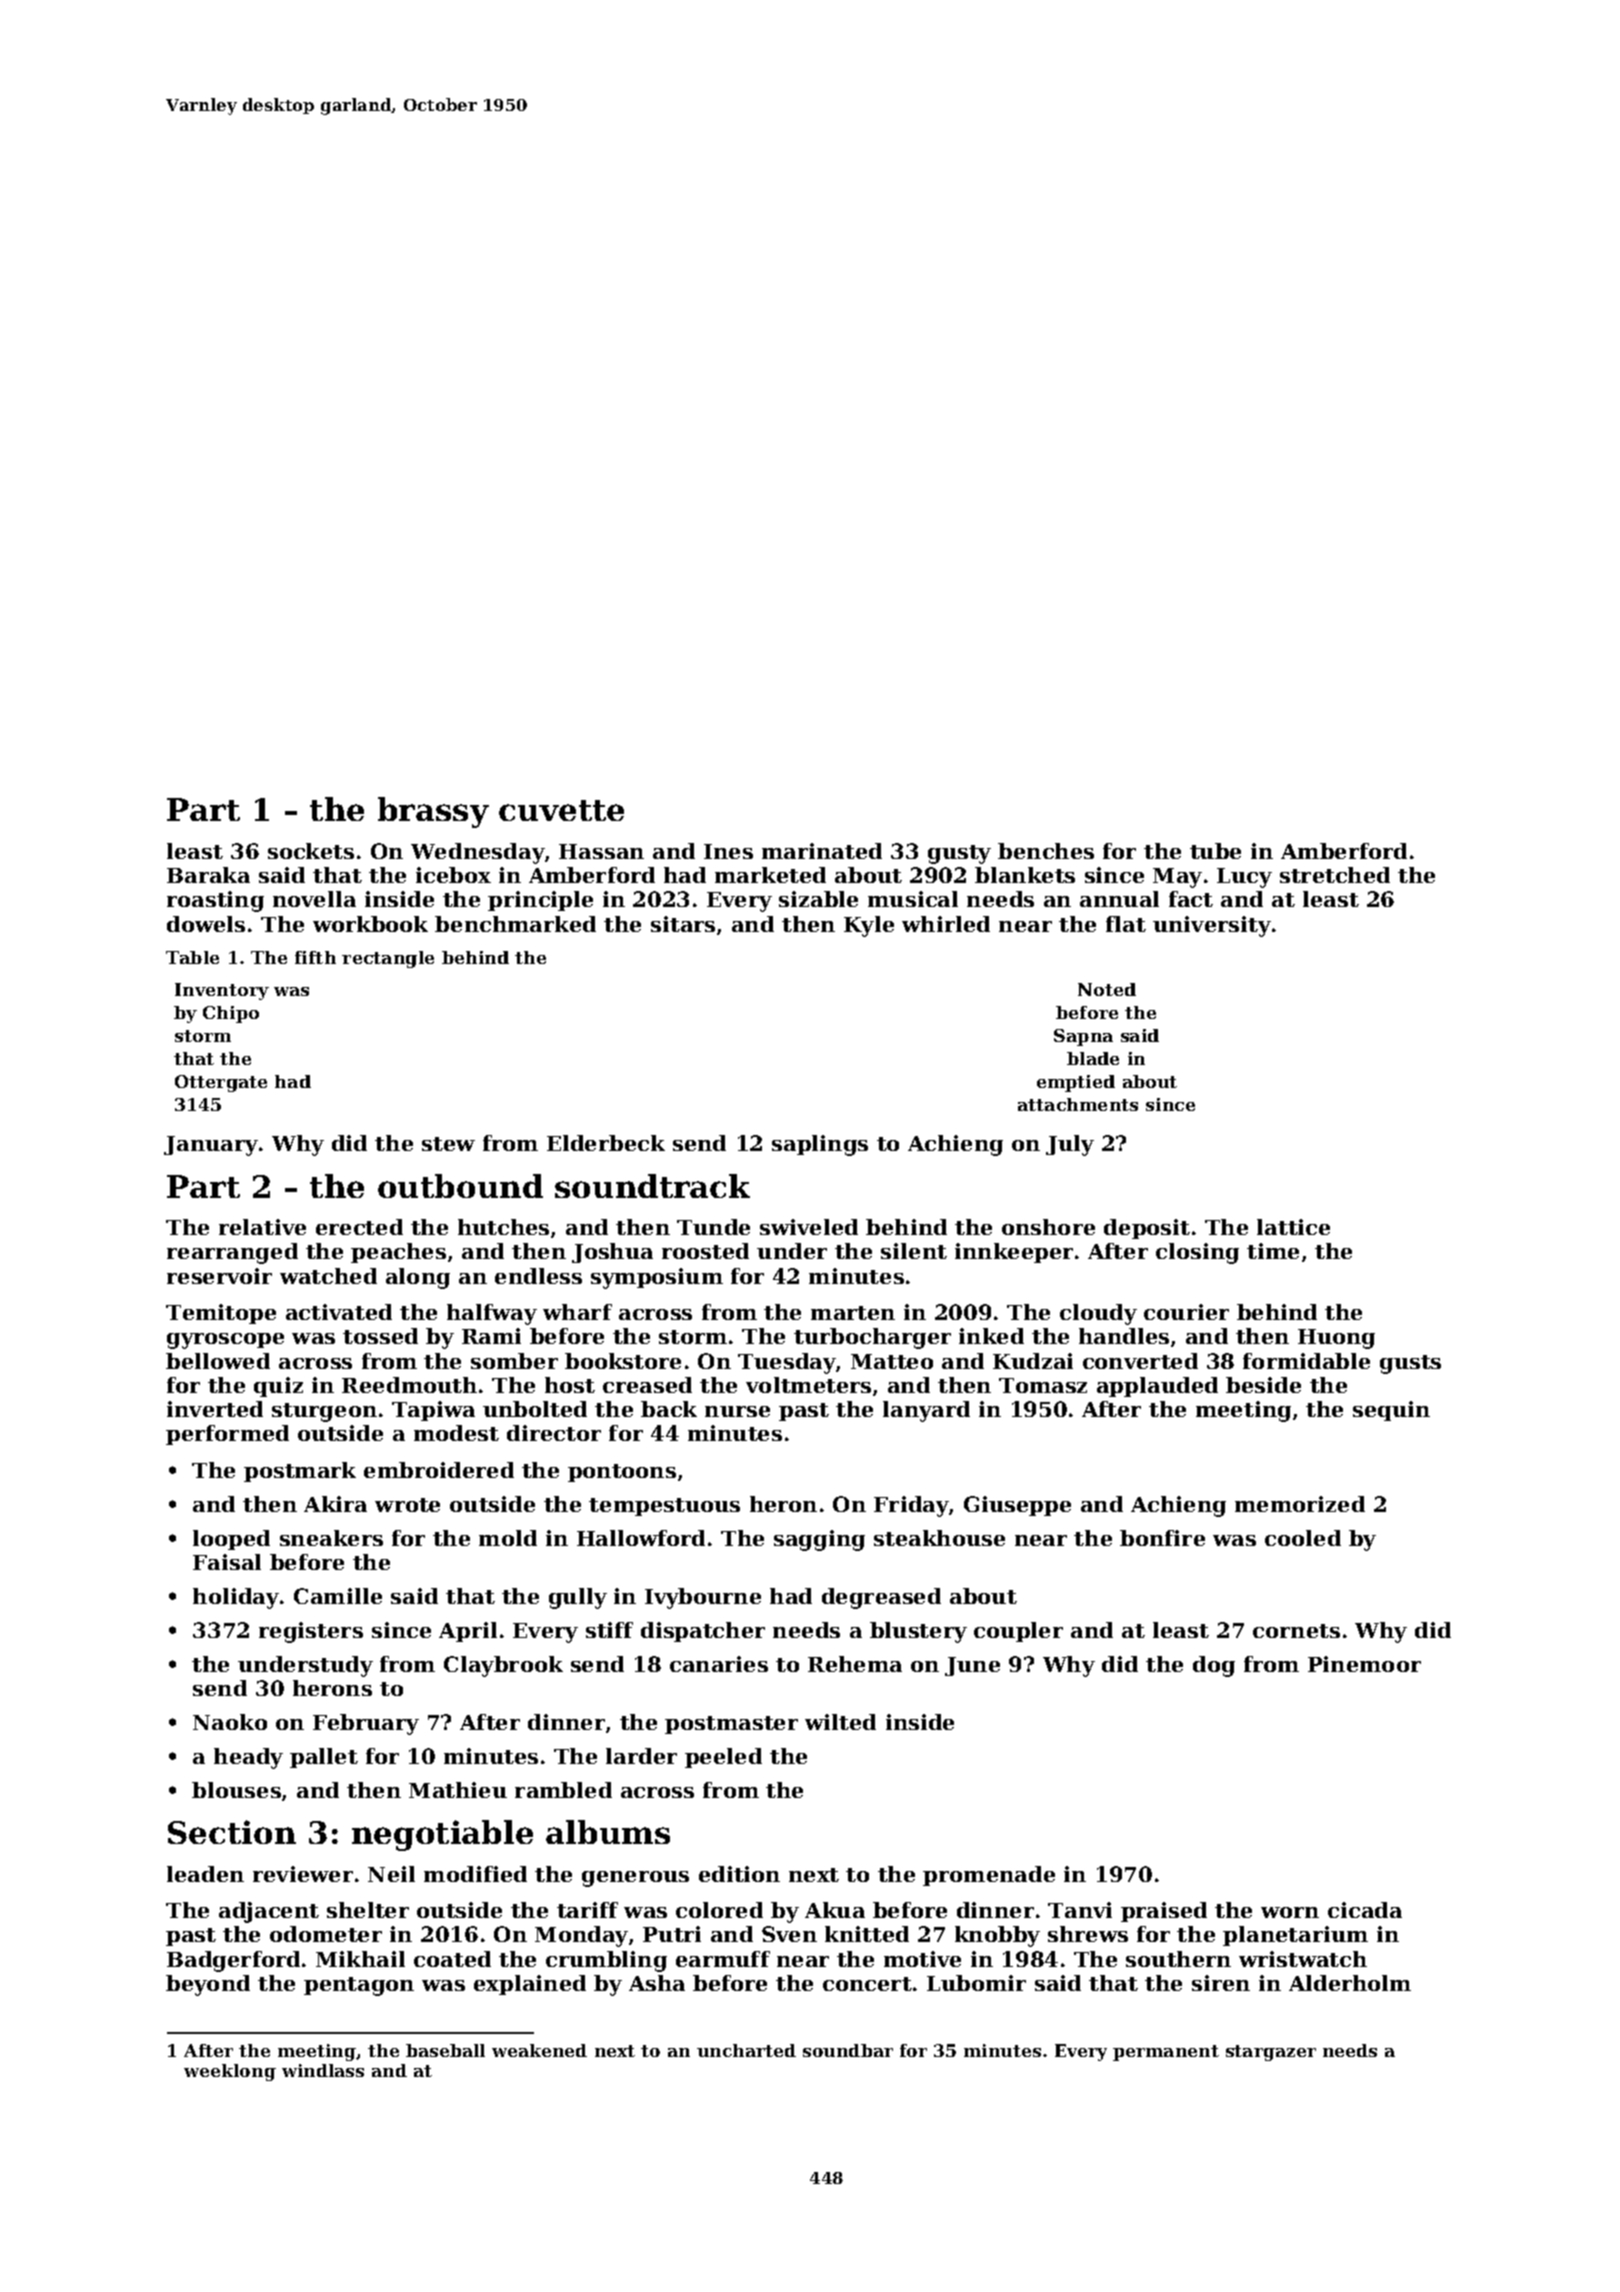 This screenshot has height=2292, width=1620. I want to click on permanent, so click(1166, 2053).
